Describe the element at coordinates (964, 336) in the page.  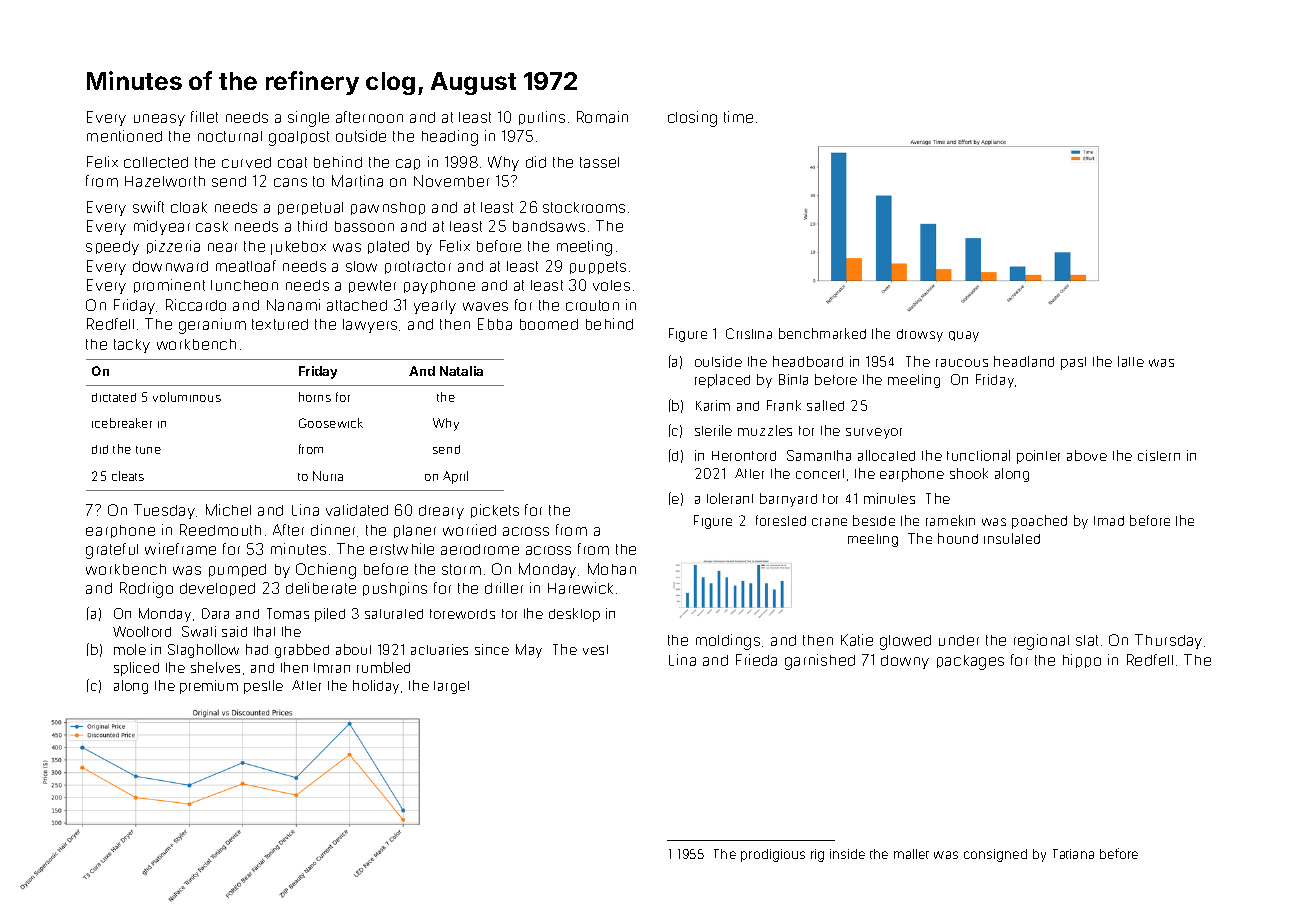
I see `quay` at that location.
